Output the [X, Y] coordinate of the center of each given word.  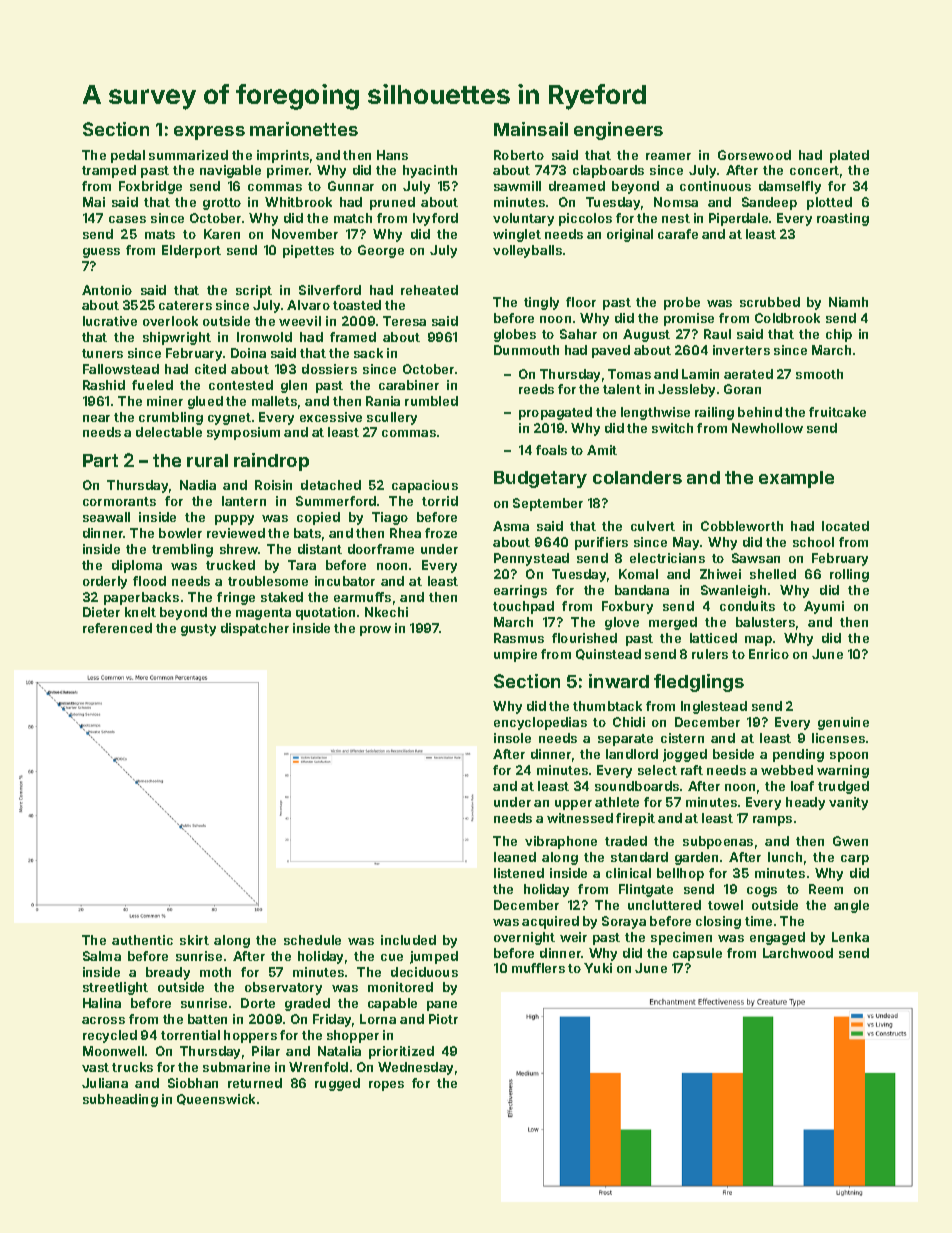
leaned [515, 857]
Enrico [769, 654]
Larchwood [798, 953]
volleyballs [527, 251]
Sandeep [769, 203]
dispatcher [255, 629]
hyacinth [430, 171]
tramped [109, 171]
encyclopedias [540, 723]
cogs [762, 892]
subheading [120, 1100]
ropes [386, 1086]
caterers [185, 305]
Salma [102, 956]
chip [839, 335]
